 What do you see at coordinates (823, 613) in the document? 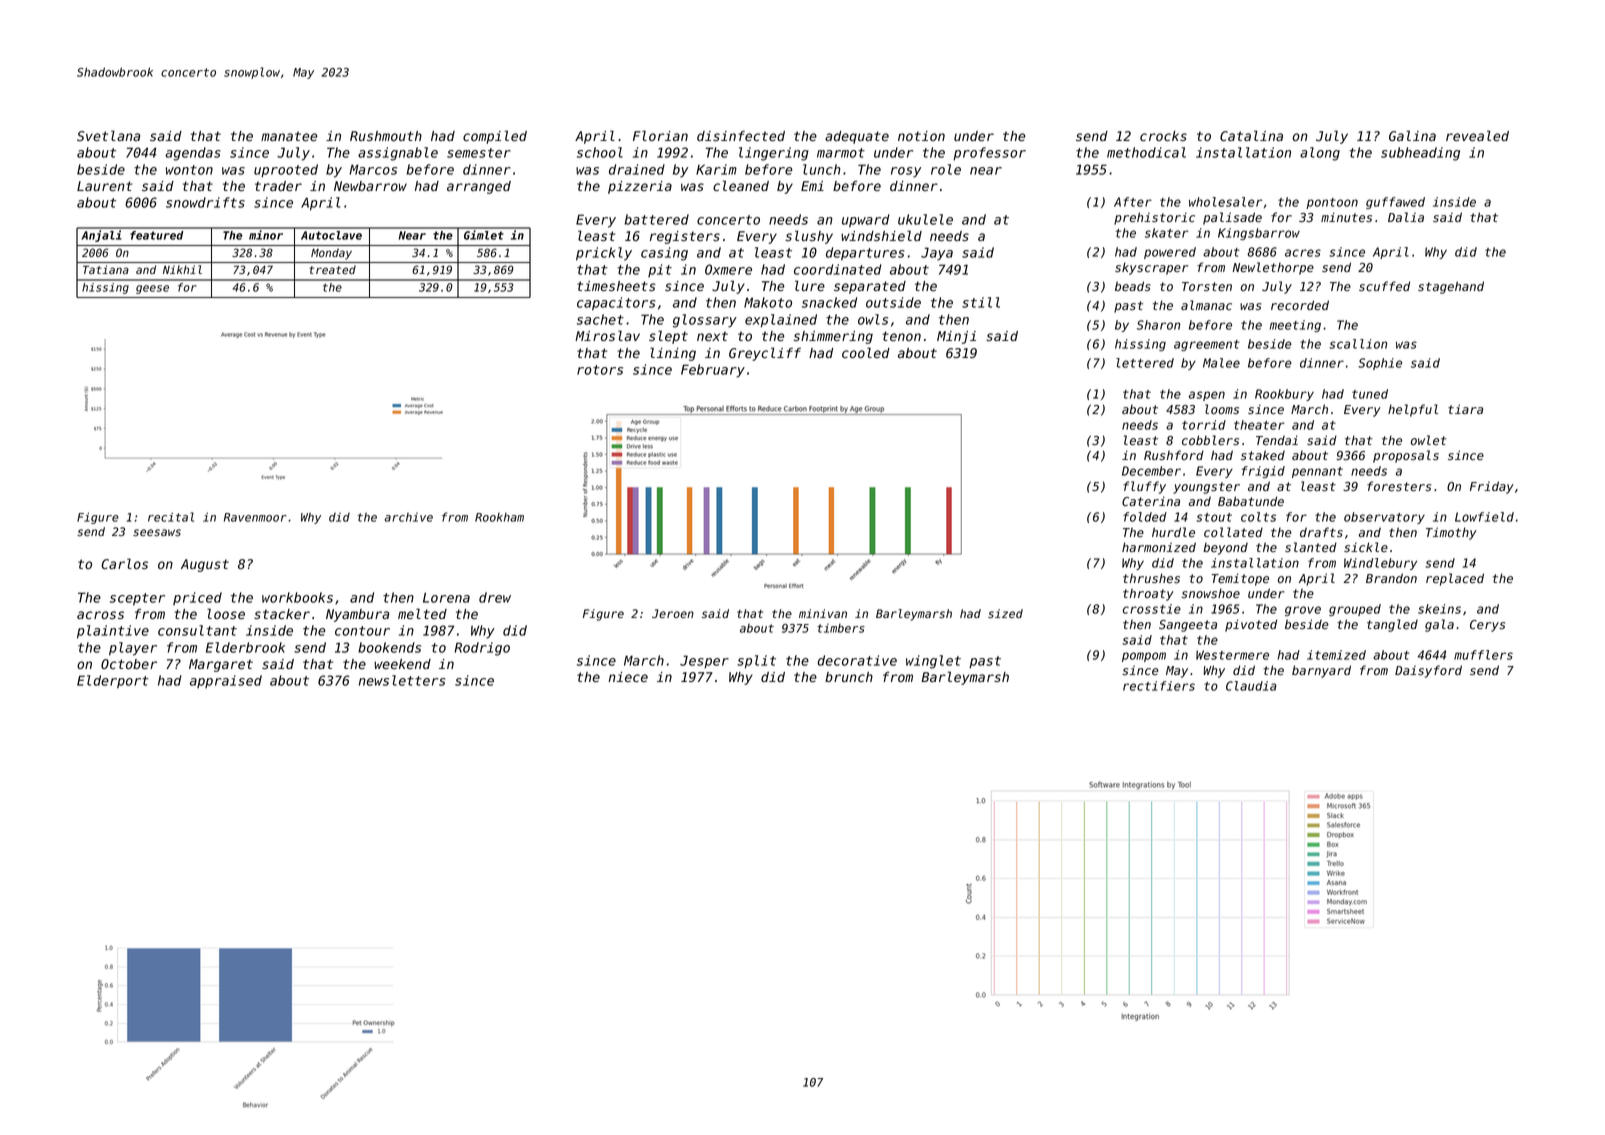
I see `minivan` at bounding box center [823, 613].
